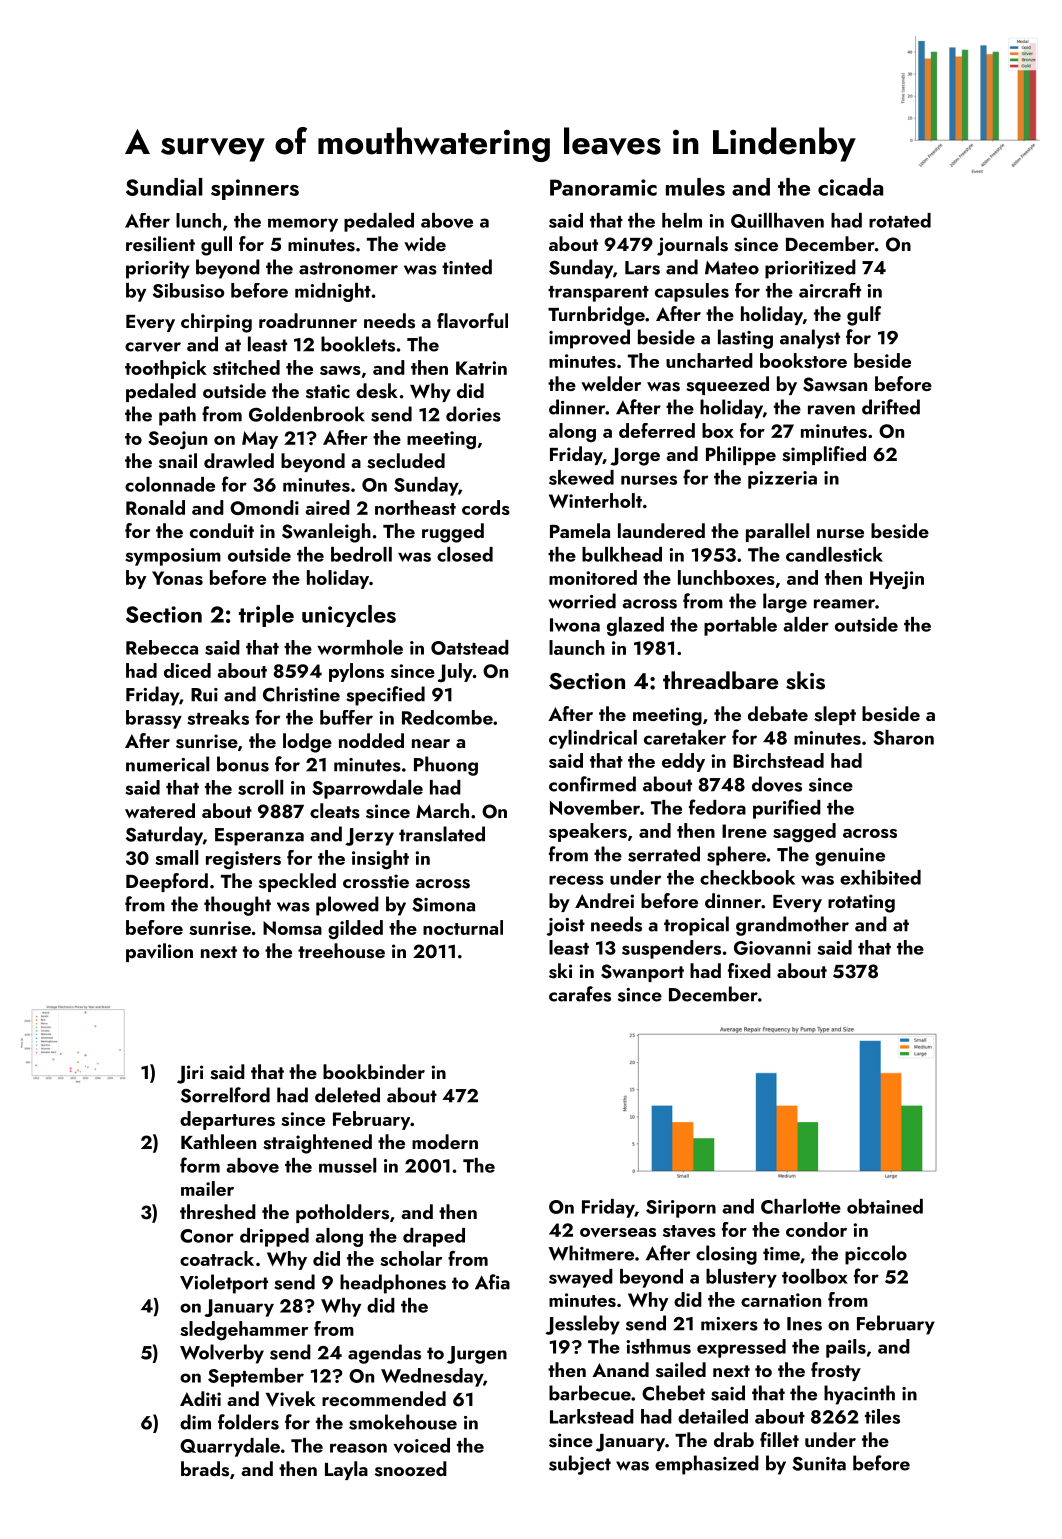 Image resolution: width=1062 pixels, height=1539 pixels. I want to click on subject, so click(580, 1465).
